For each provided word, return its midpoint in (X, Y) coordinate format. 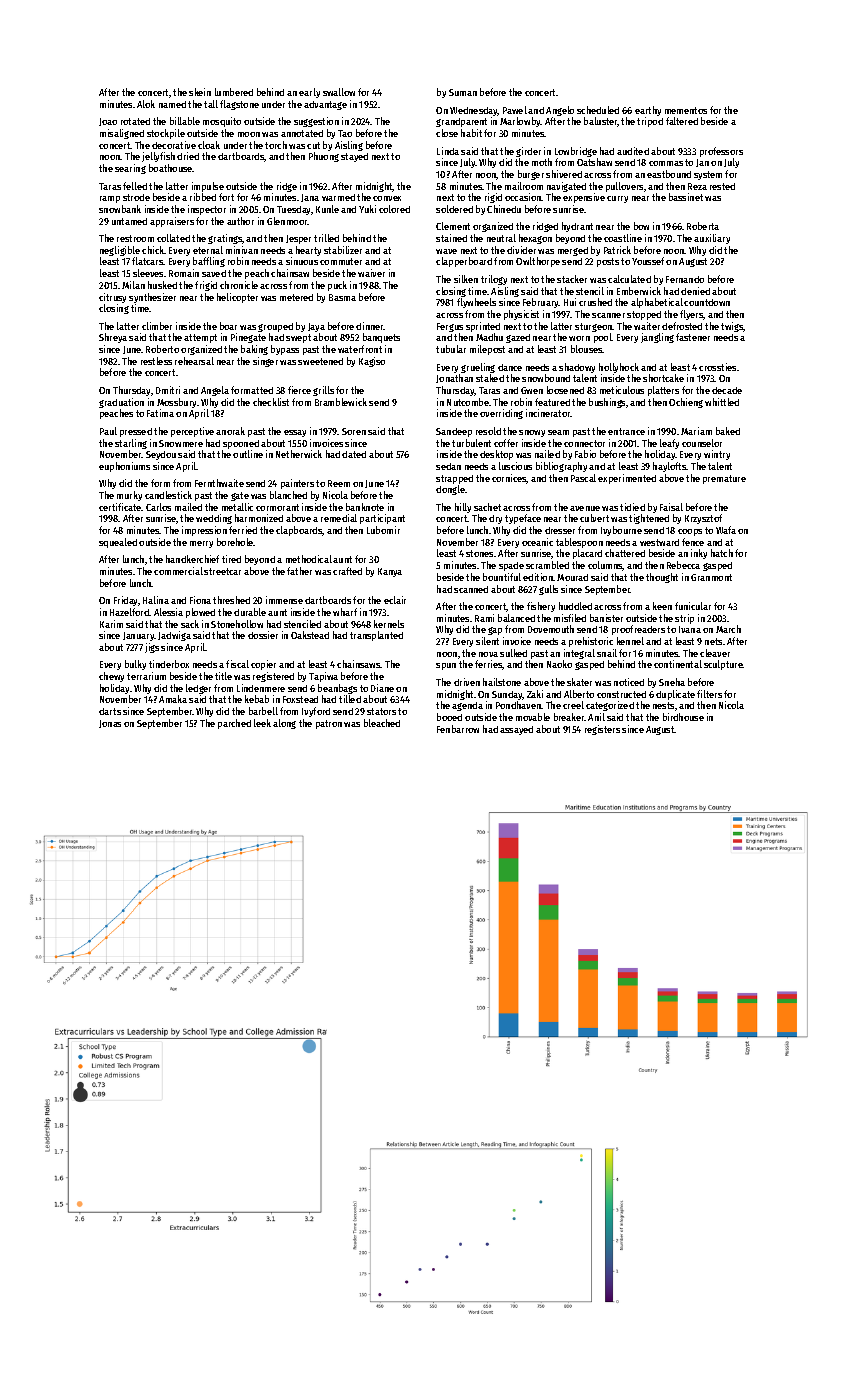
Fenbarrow (458, 729)
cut (313, 145)
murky (129, 496)
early (309, 93)
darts (110, 711)
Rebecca (683, 565)
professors (721, 152)
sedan (448, 466)
